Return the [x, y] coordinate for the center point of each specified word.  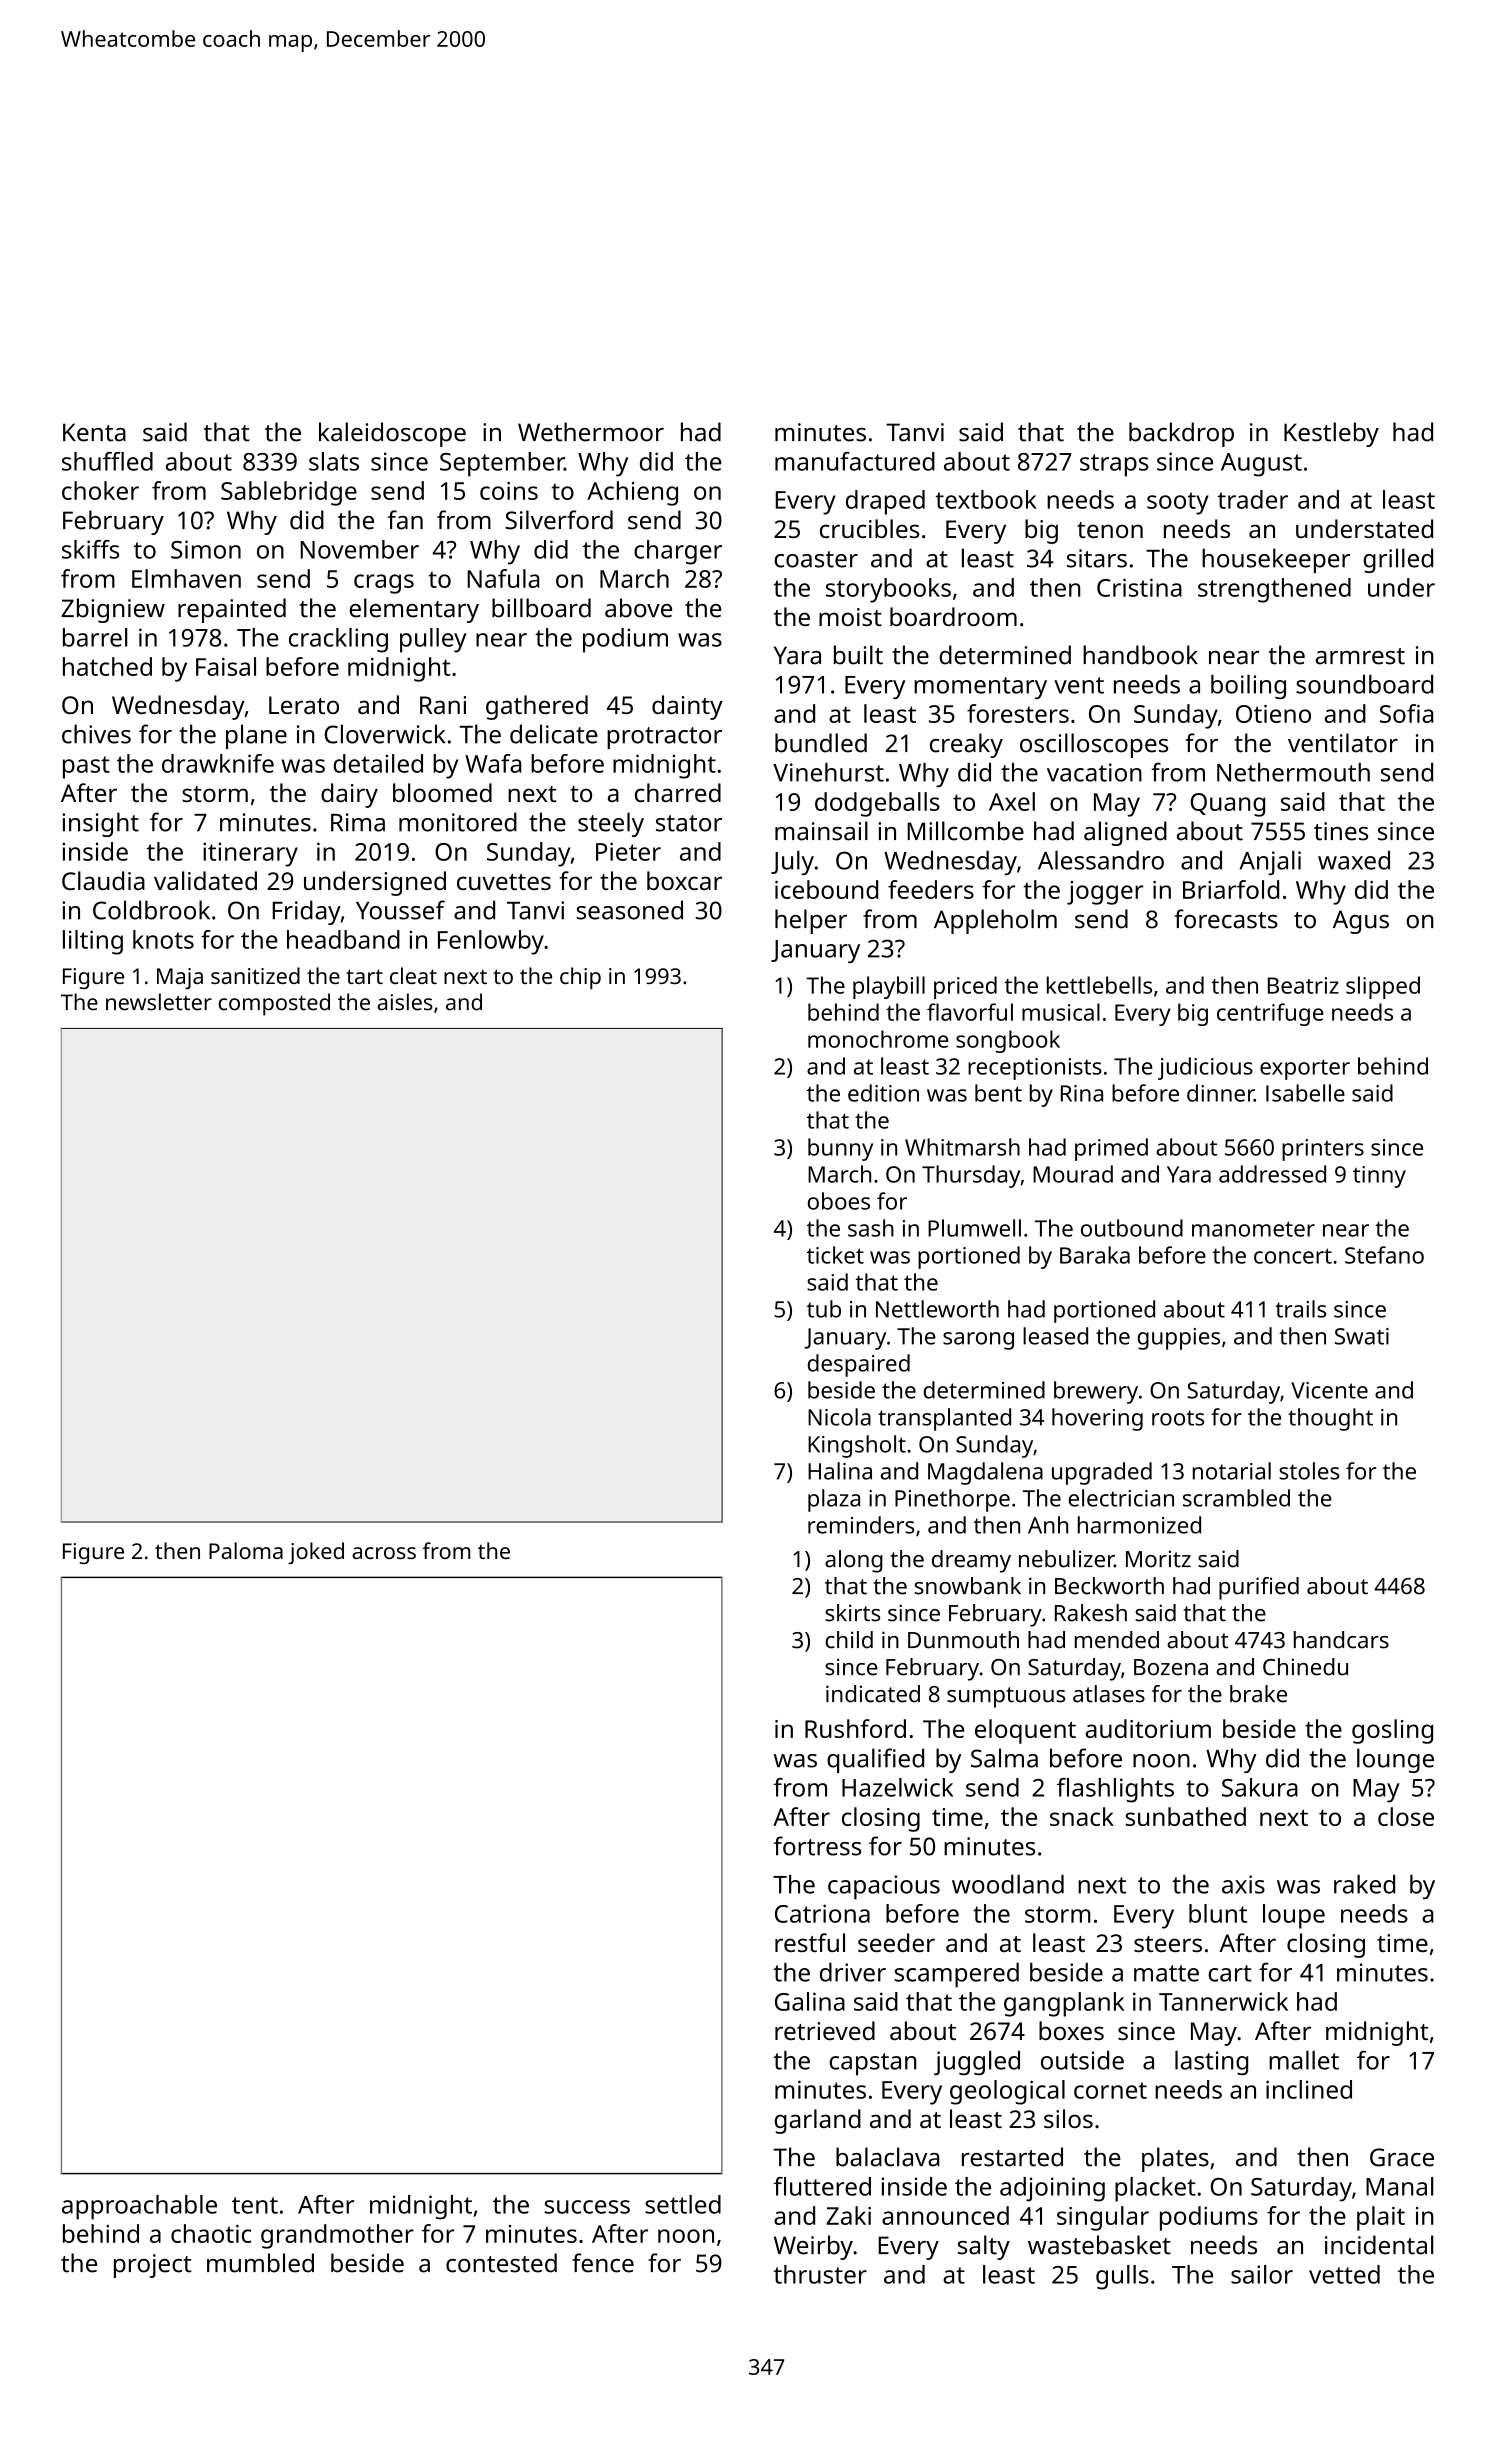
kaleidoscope [392, 434]
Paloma [246, 1550]
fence [603, 2263]
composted [274, 1004]
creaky [966, 745]
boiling [1248, 687]
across [384, 1553]
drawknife [218, 763]
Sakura [1260, 1787]
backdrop [1181, 434]
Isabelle [1305, 1093]
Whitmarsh [962, 1147]
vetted [1344, 2274]
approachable [139, 2207]
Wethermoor [591, 432]
